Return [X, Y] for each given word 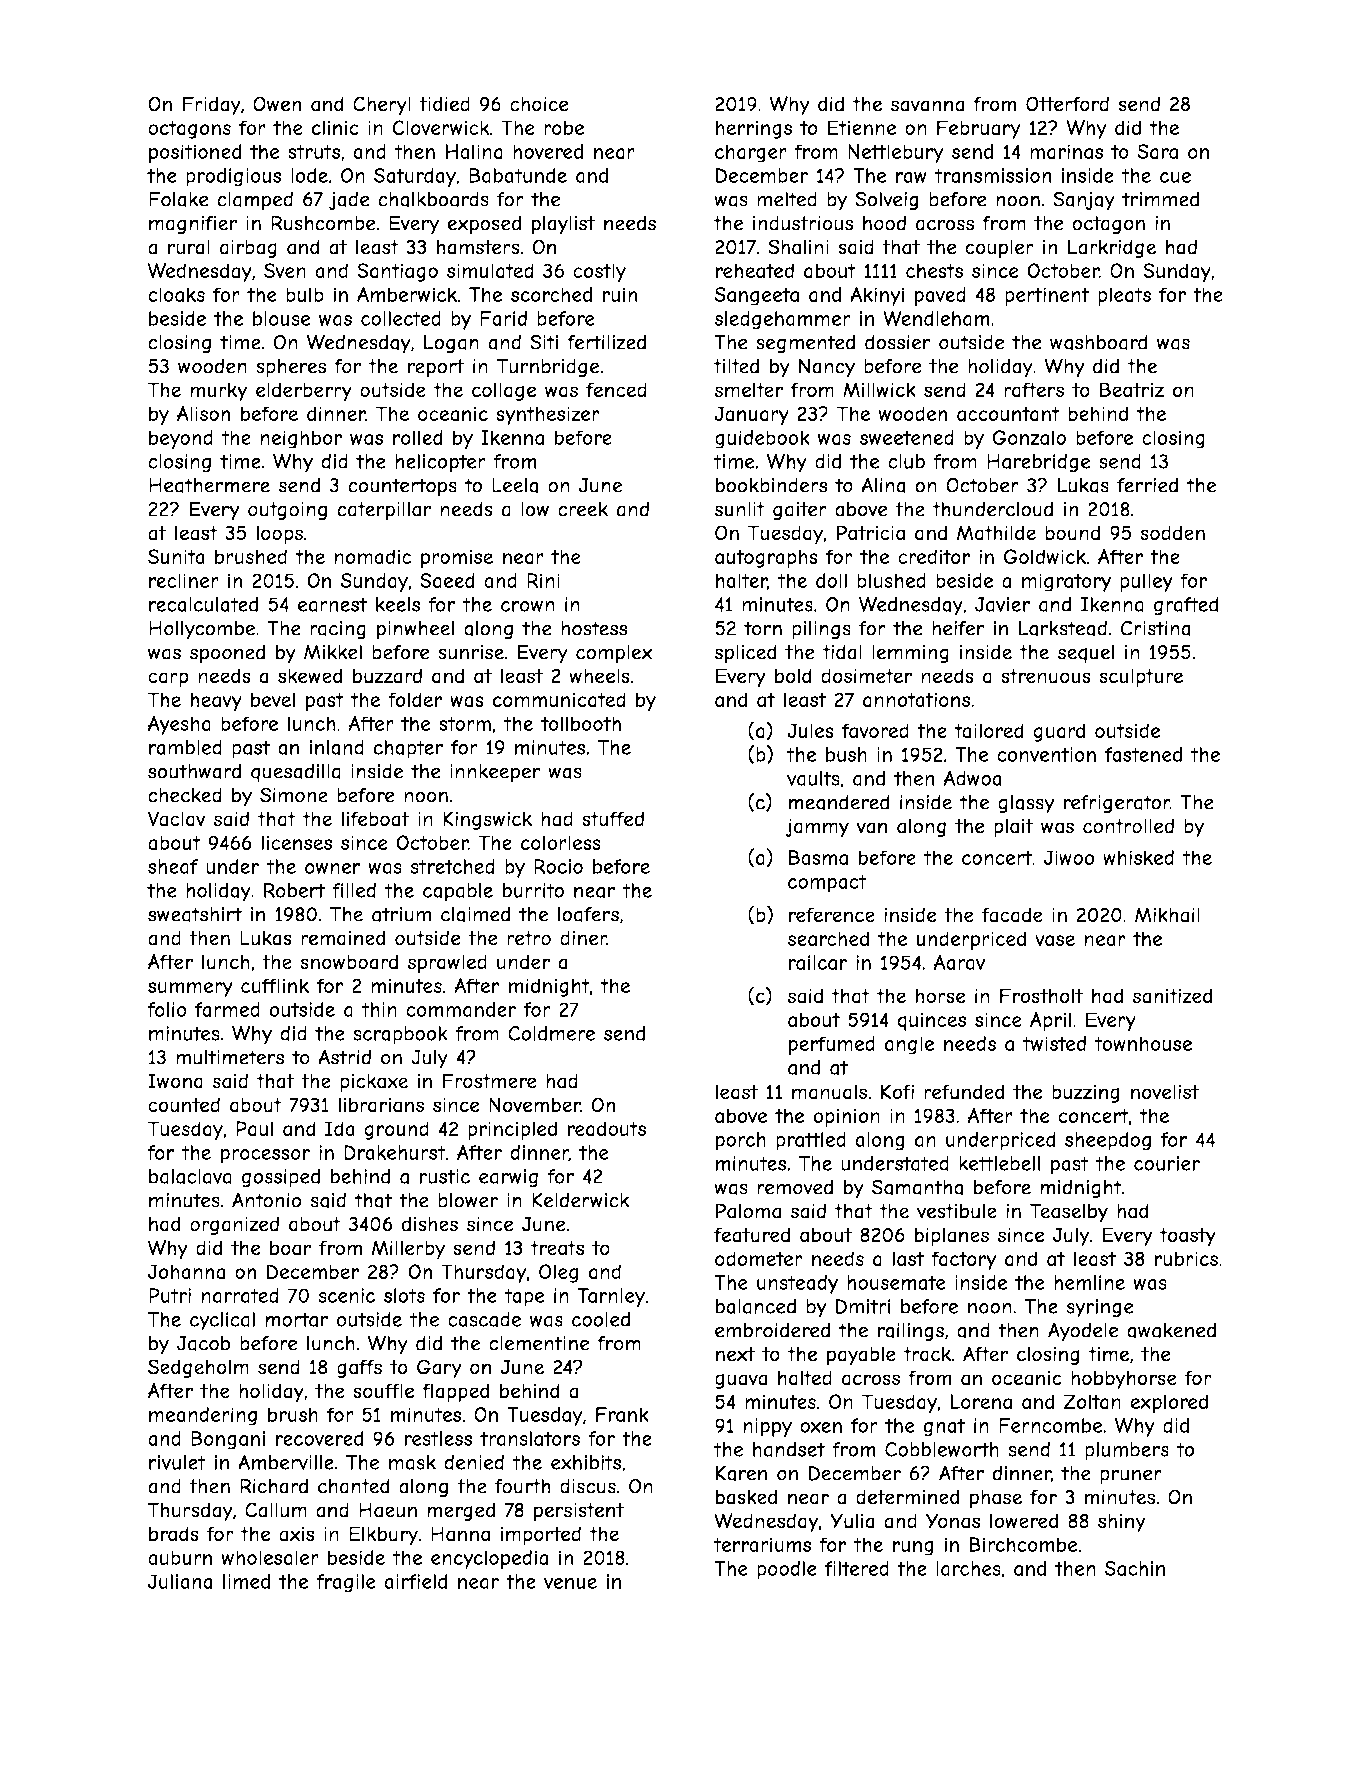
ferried [1147, 485]
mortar [296, 1319]
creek [583, 509]
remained [343, 938]
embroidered [772, 1330]
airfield [416, 1581]
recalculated [204, 604]
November [534, 1105]
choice [539, 104]
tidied [444, 104]
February [979, 129]
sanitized [1172, 996]
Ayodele [1083, 1332]
